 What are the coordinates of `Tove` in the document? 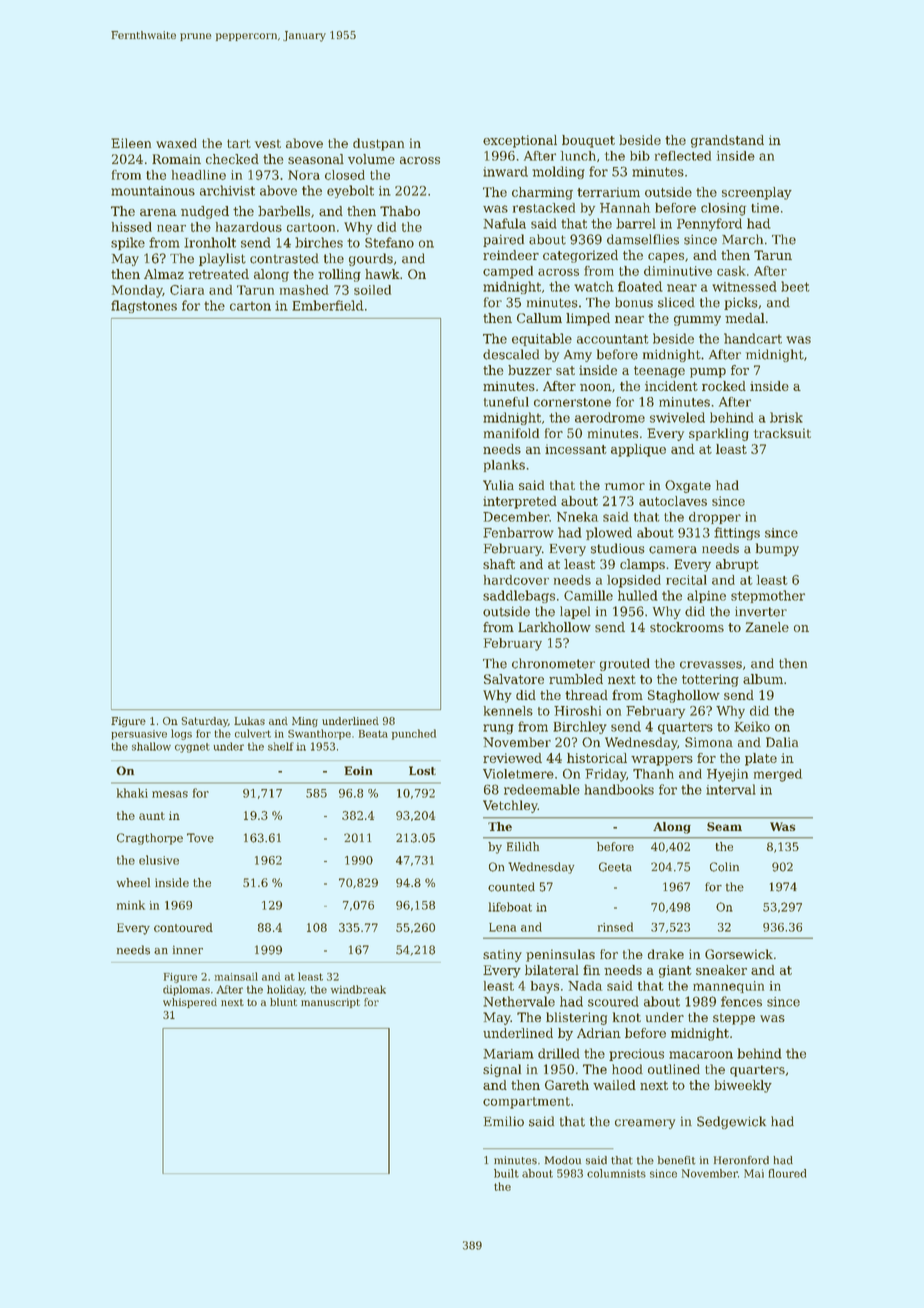 It's located at (200, 838).
